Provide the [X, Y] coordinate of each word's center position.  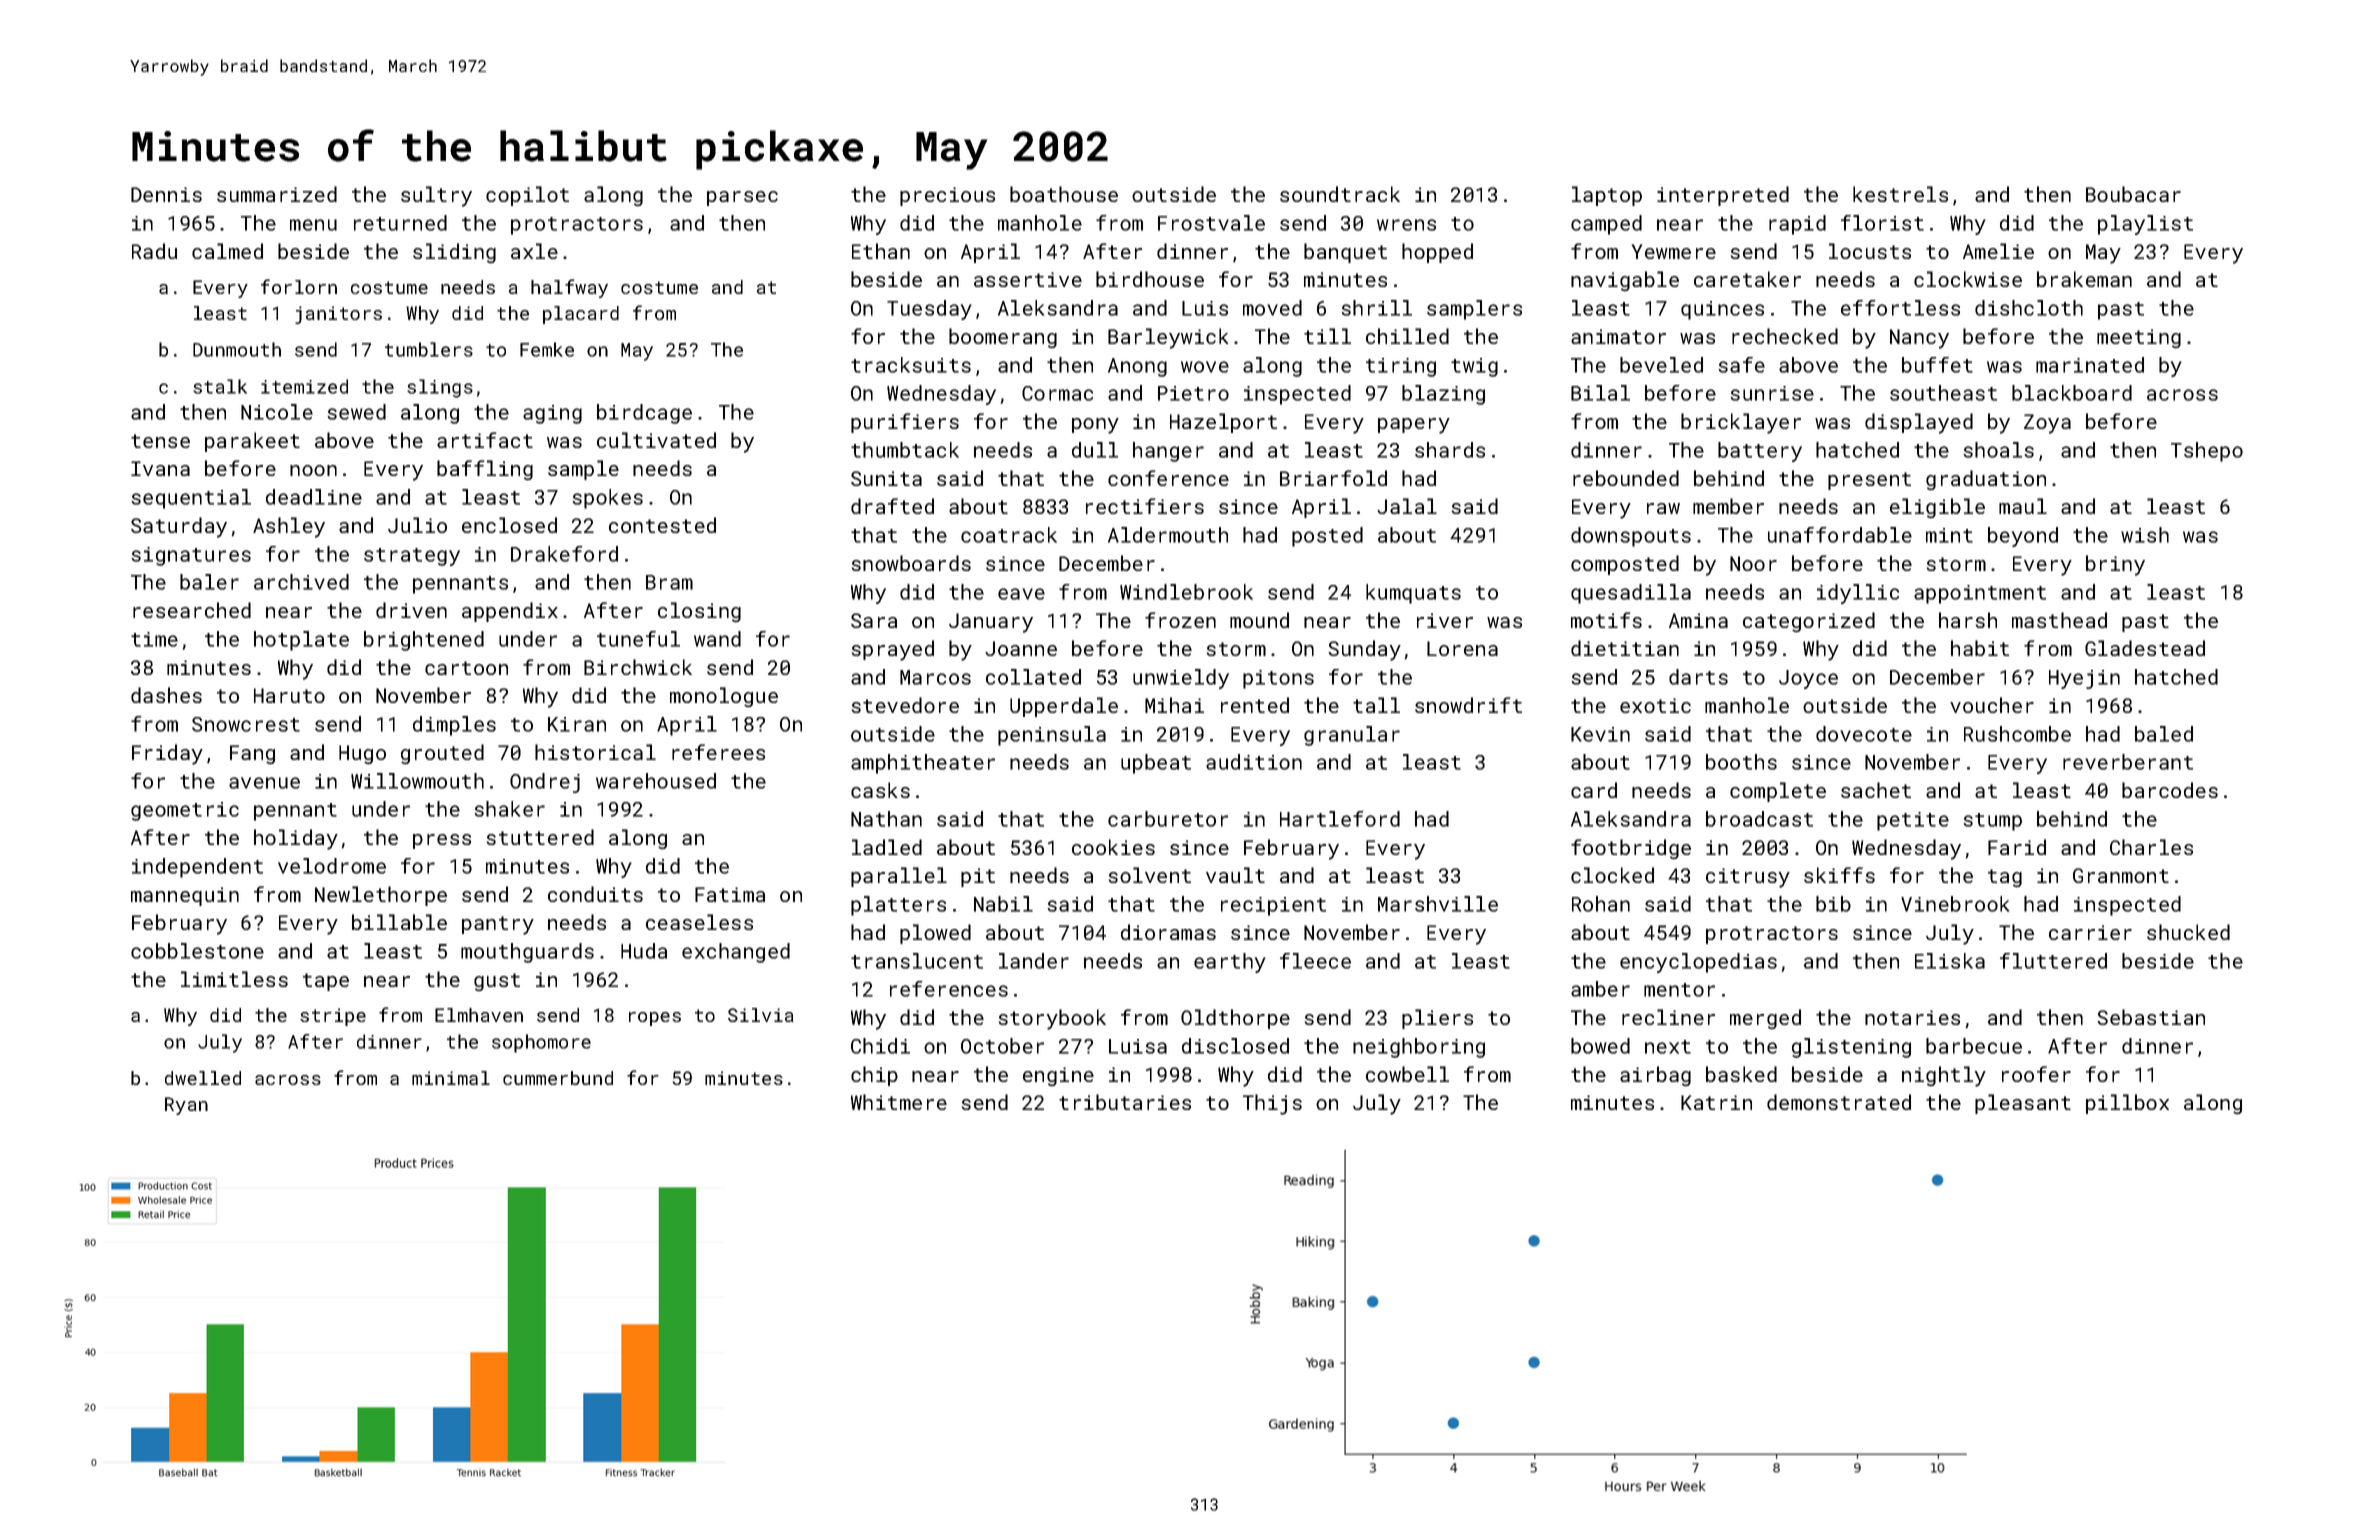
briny [2115, 565]
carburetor [1168, 819]
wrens [1406, 225]
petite [1913, 821]
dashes [166, 695]
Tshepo [2207, 452]
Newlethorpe [381, 896]
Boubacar [2133, 194]
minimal [451, 1078]
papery [1414, 426]
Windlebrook [1186, 592]
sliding [454, 253]
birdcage [644, 414]
